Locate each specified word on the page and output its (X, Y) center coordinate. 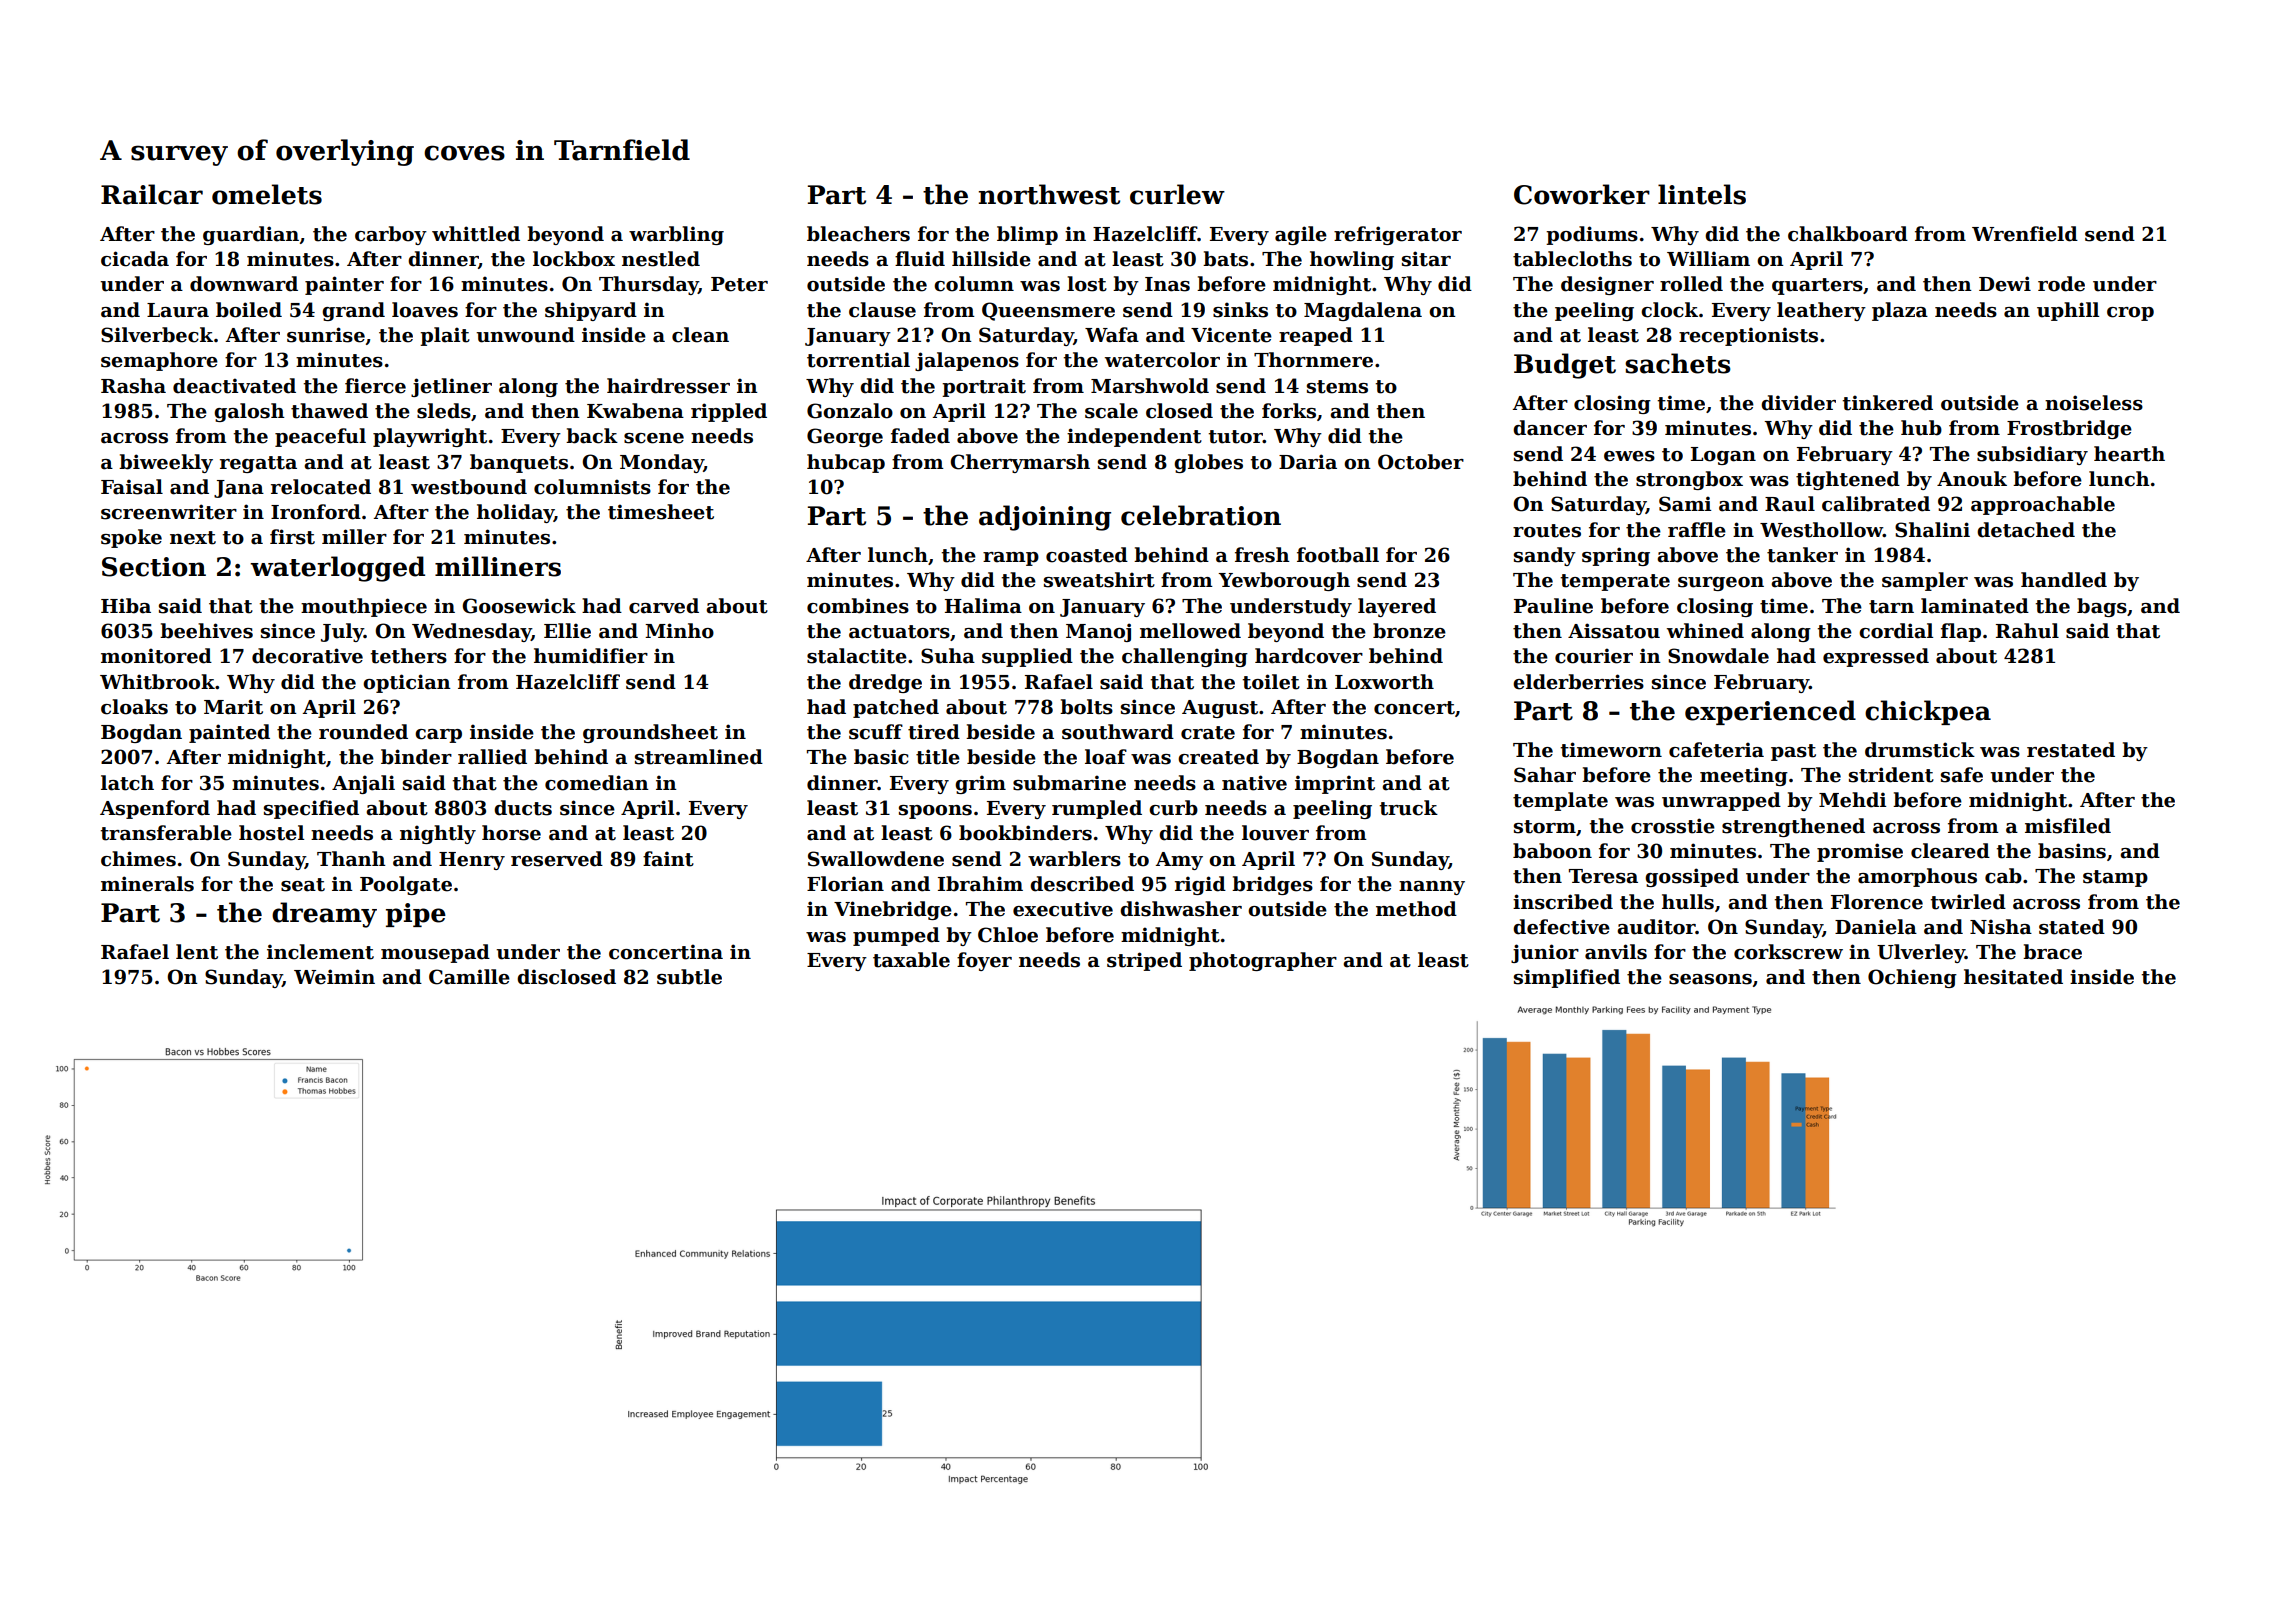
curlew (1177, 194)
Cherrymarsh (1020, 463)
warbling (676, 235)
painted (229, 733)
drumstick (1920, 750)
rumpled (1097, 809)
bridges (1272, 885)
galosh (249, 412)
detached (2026, 530)
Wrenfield (2025, 234)
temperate (1615, 582)
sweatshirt (1099, 580)
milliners (498, 566)
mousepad (435, 953)
